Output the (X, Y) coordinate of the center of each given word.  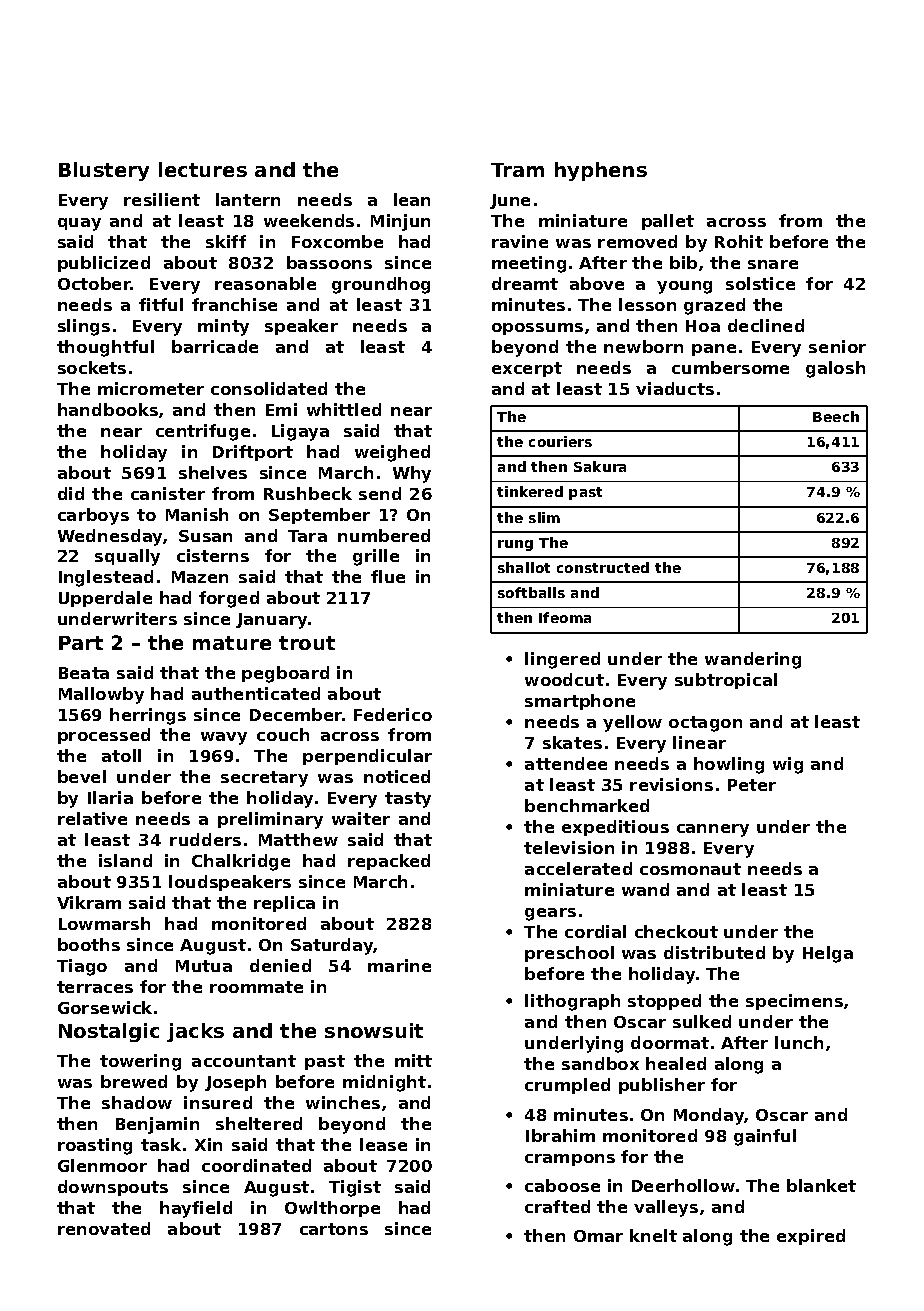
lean (412, 199)
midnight (384, 1083)
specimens (794, 1002)
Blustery (104, 171)
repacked (389, 862)
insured (218, 1102)
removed (637, 241)
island (125, 860)
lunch (799, 1042)
